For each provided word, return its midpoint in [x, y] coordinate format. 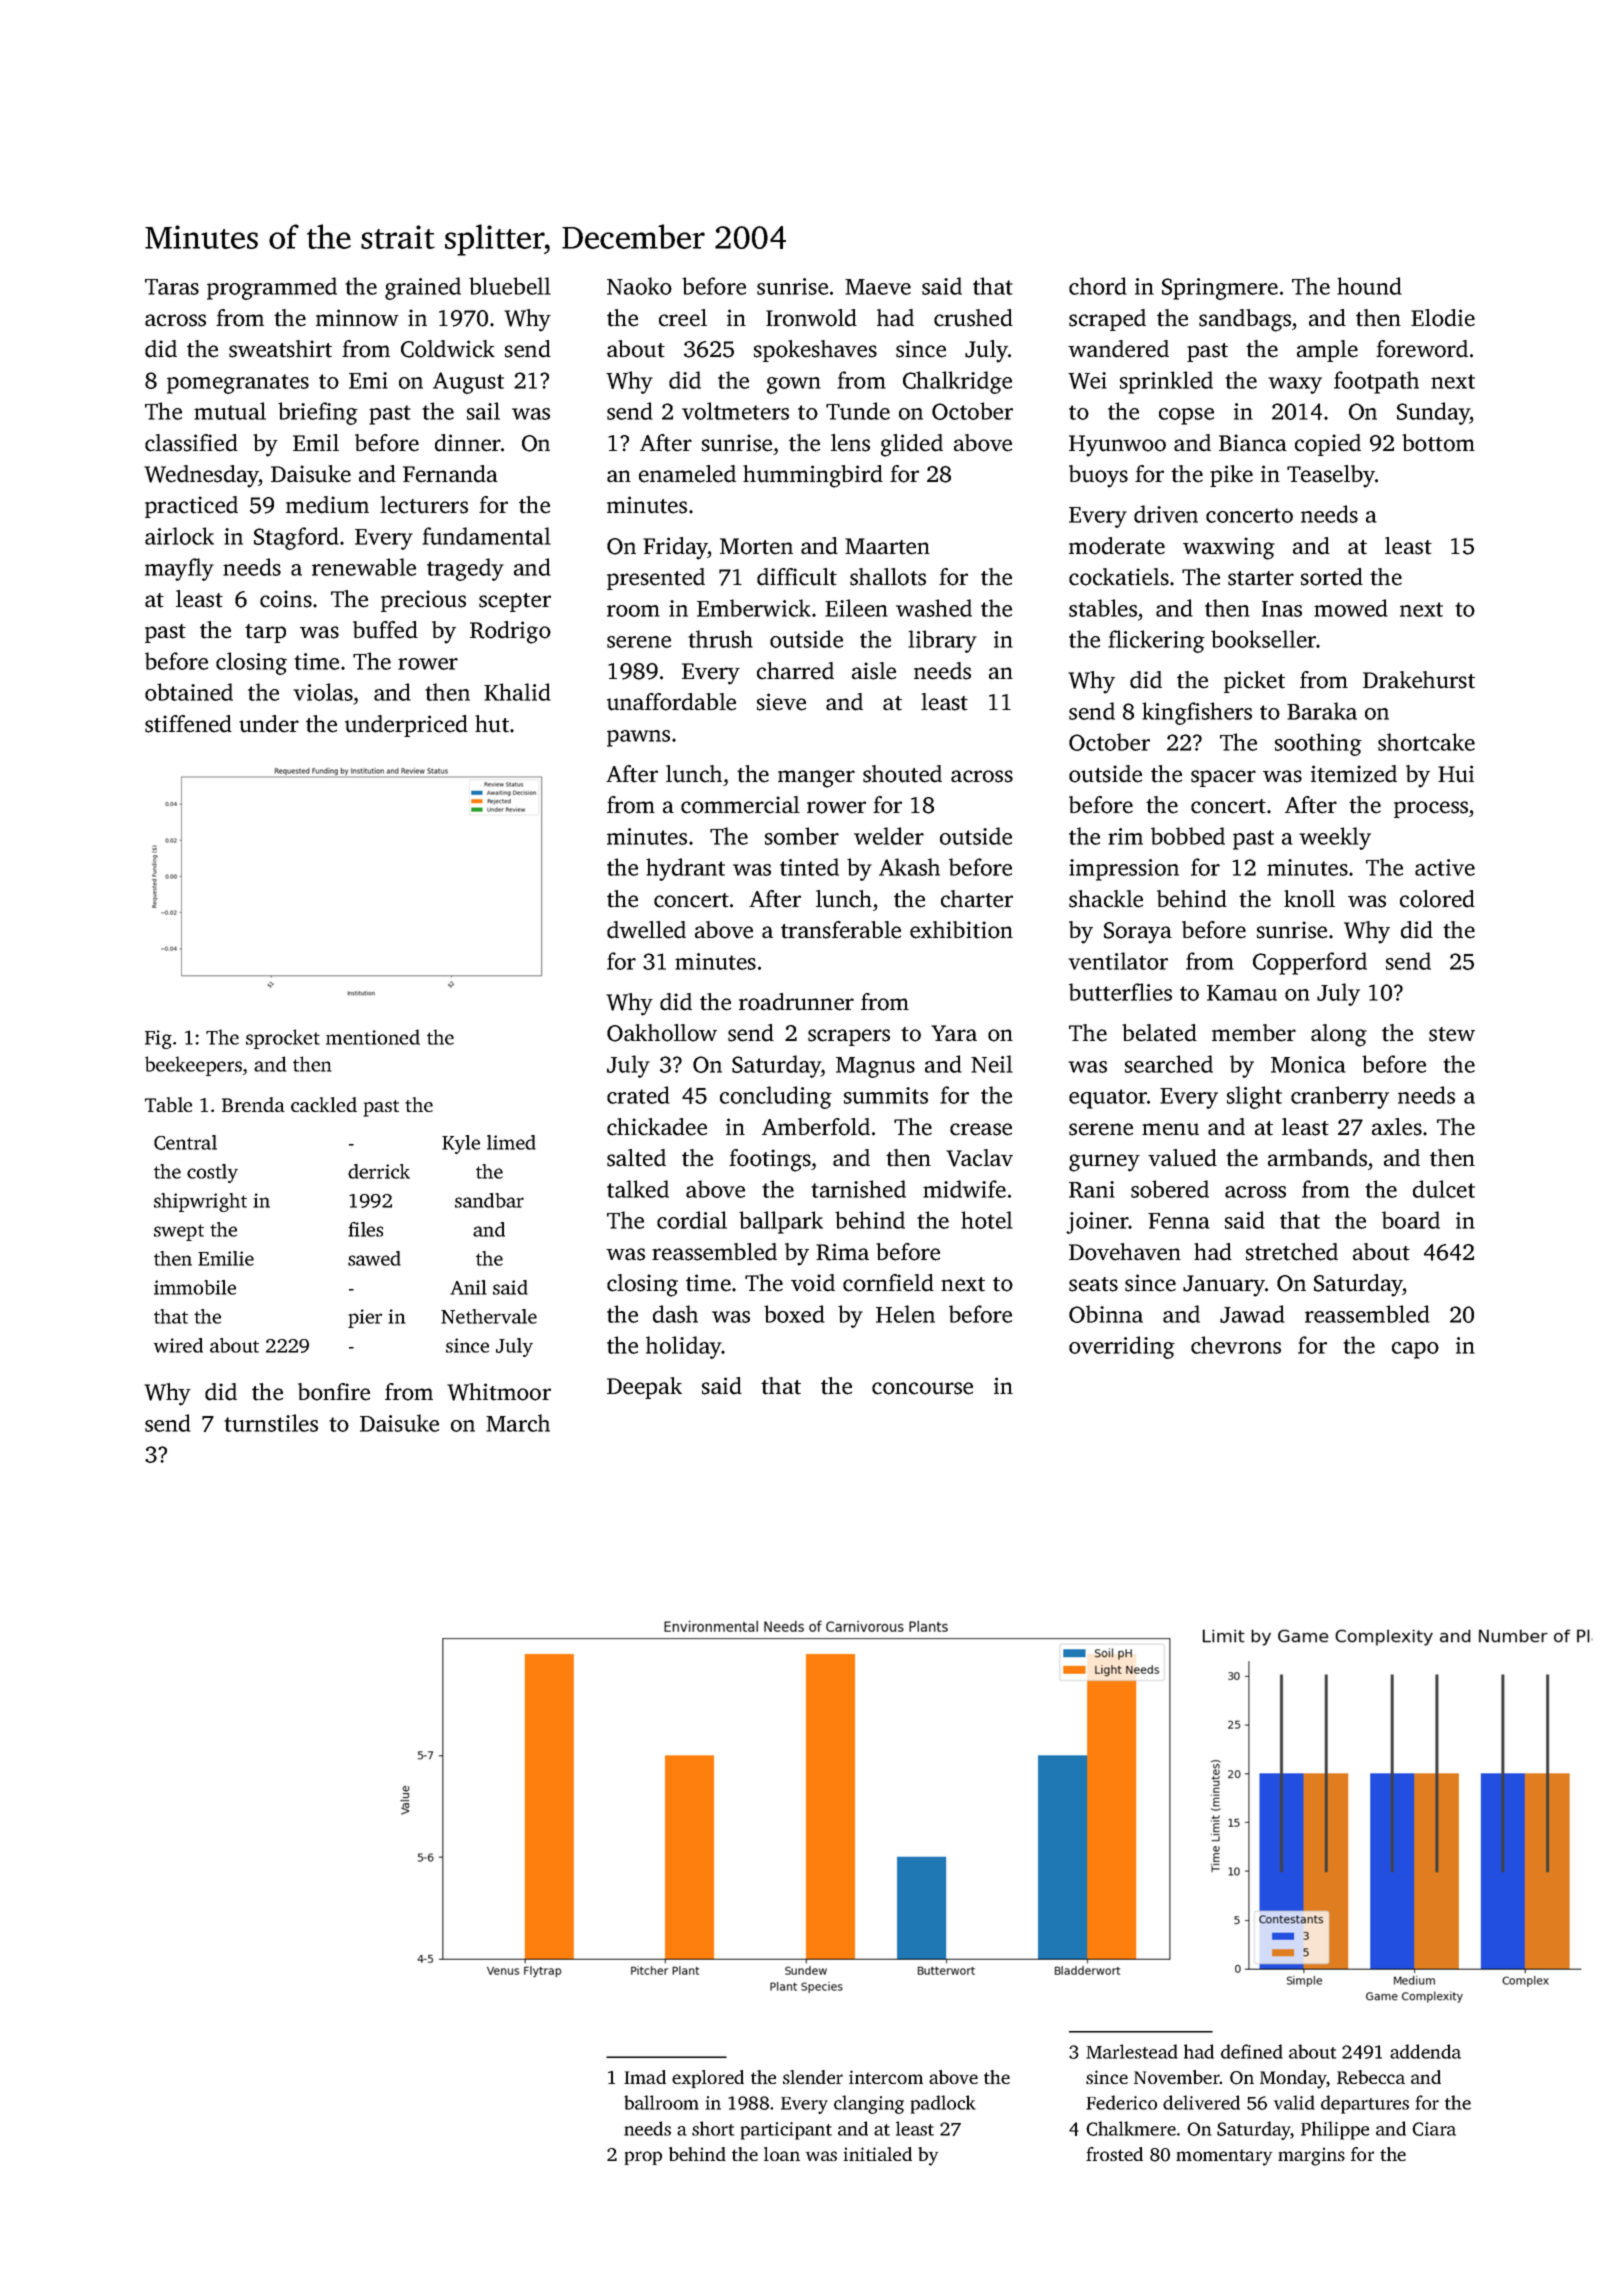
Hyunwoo [1117, 446]
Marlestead [1132, 2051]
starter [1261, 578]
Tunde [858, 411]
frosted [1114, 2154]
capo [1415, 1350]
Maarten [887, 546]
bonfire [334, 1392]
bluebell [510, 286]
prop [643, 2158]
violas [323, 692]
